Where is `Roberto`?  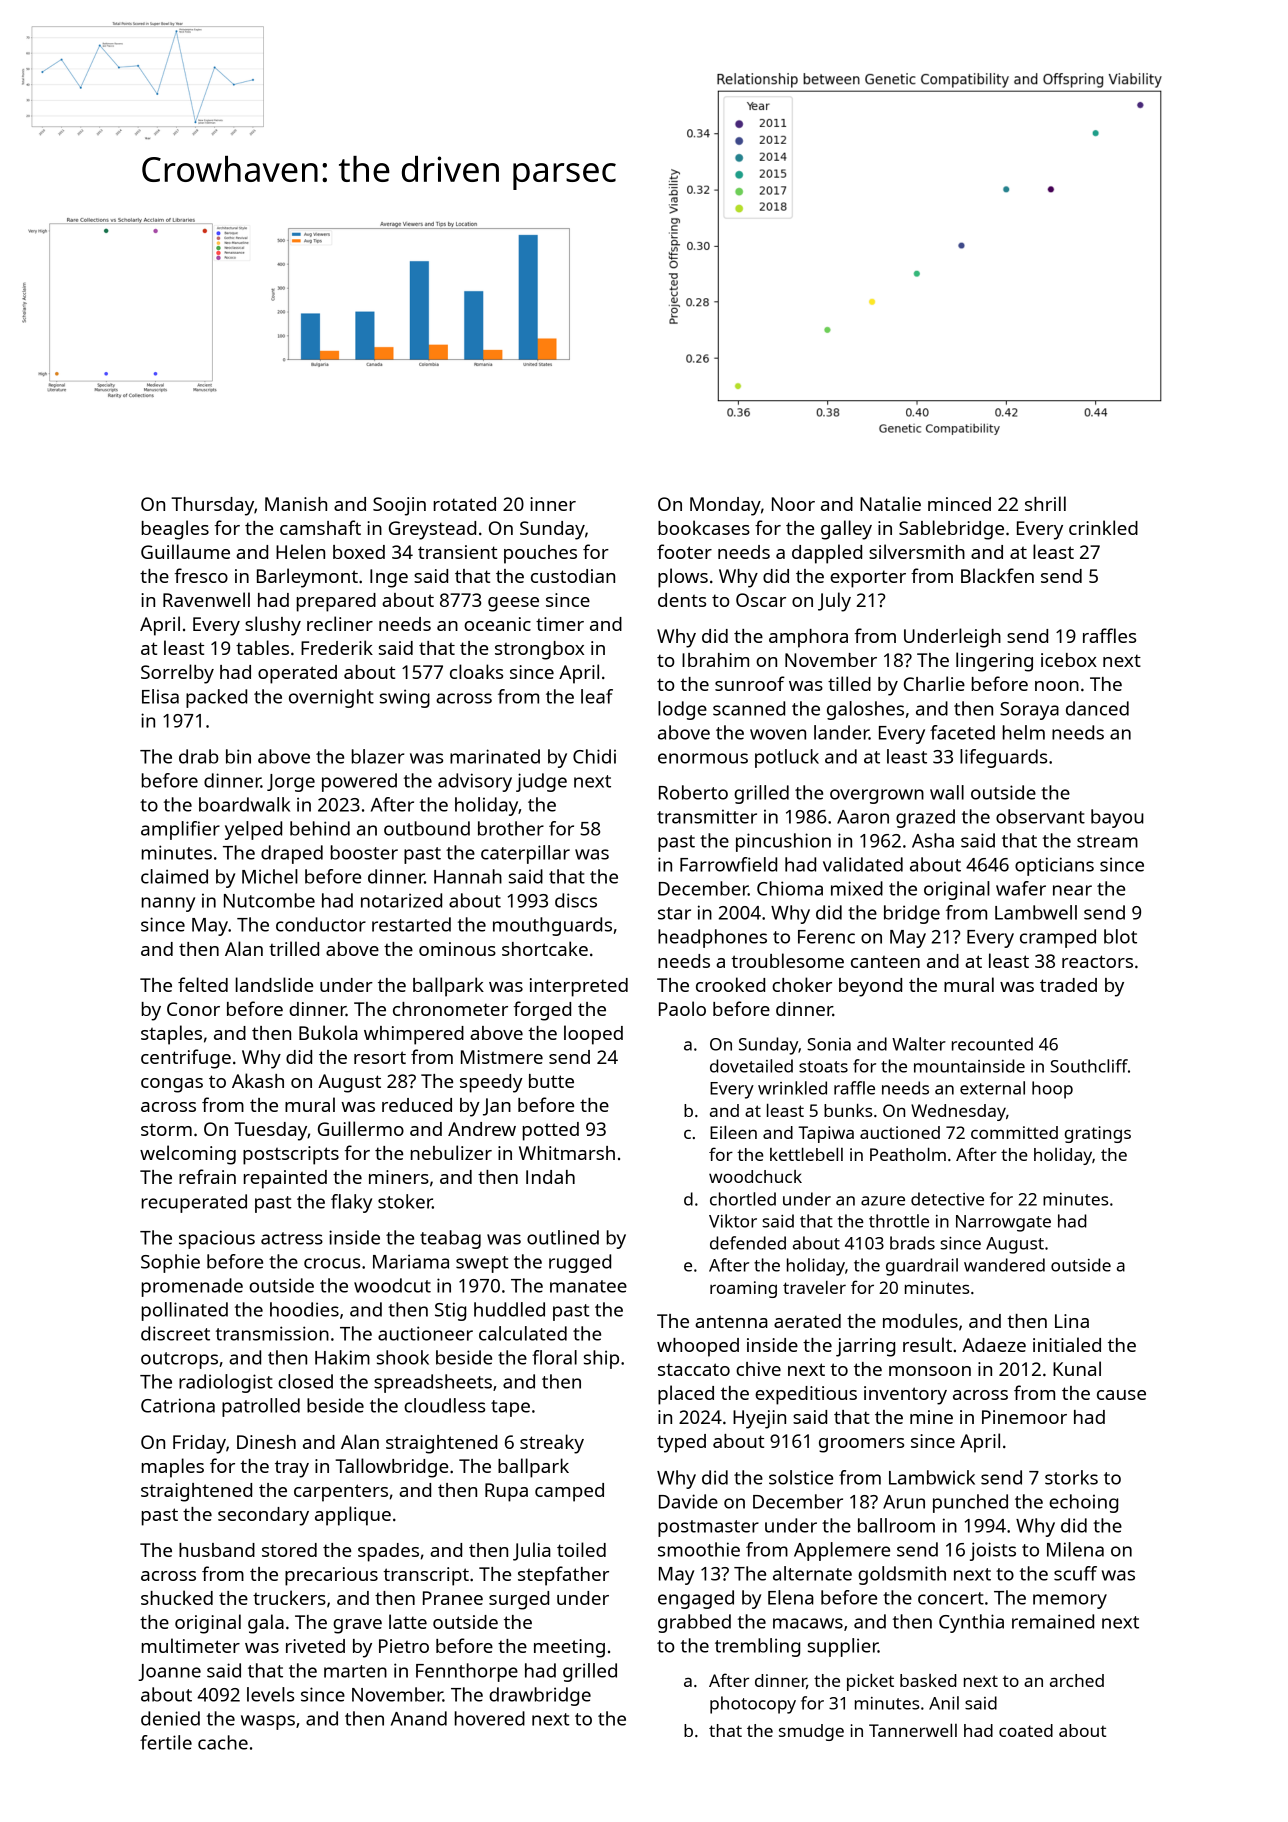 Roberto is located at coordinates (693, 792).
